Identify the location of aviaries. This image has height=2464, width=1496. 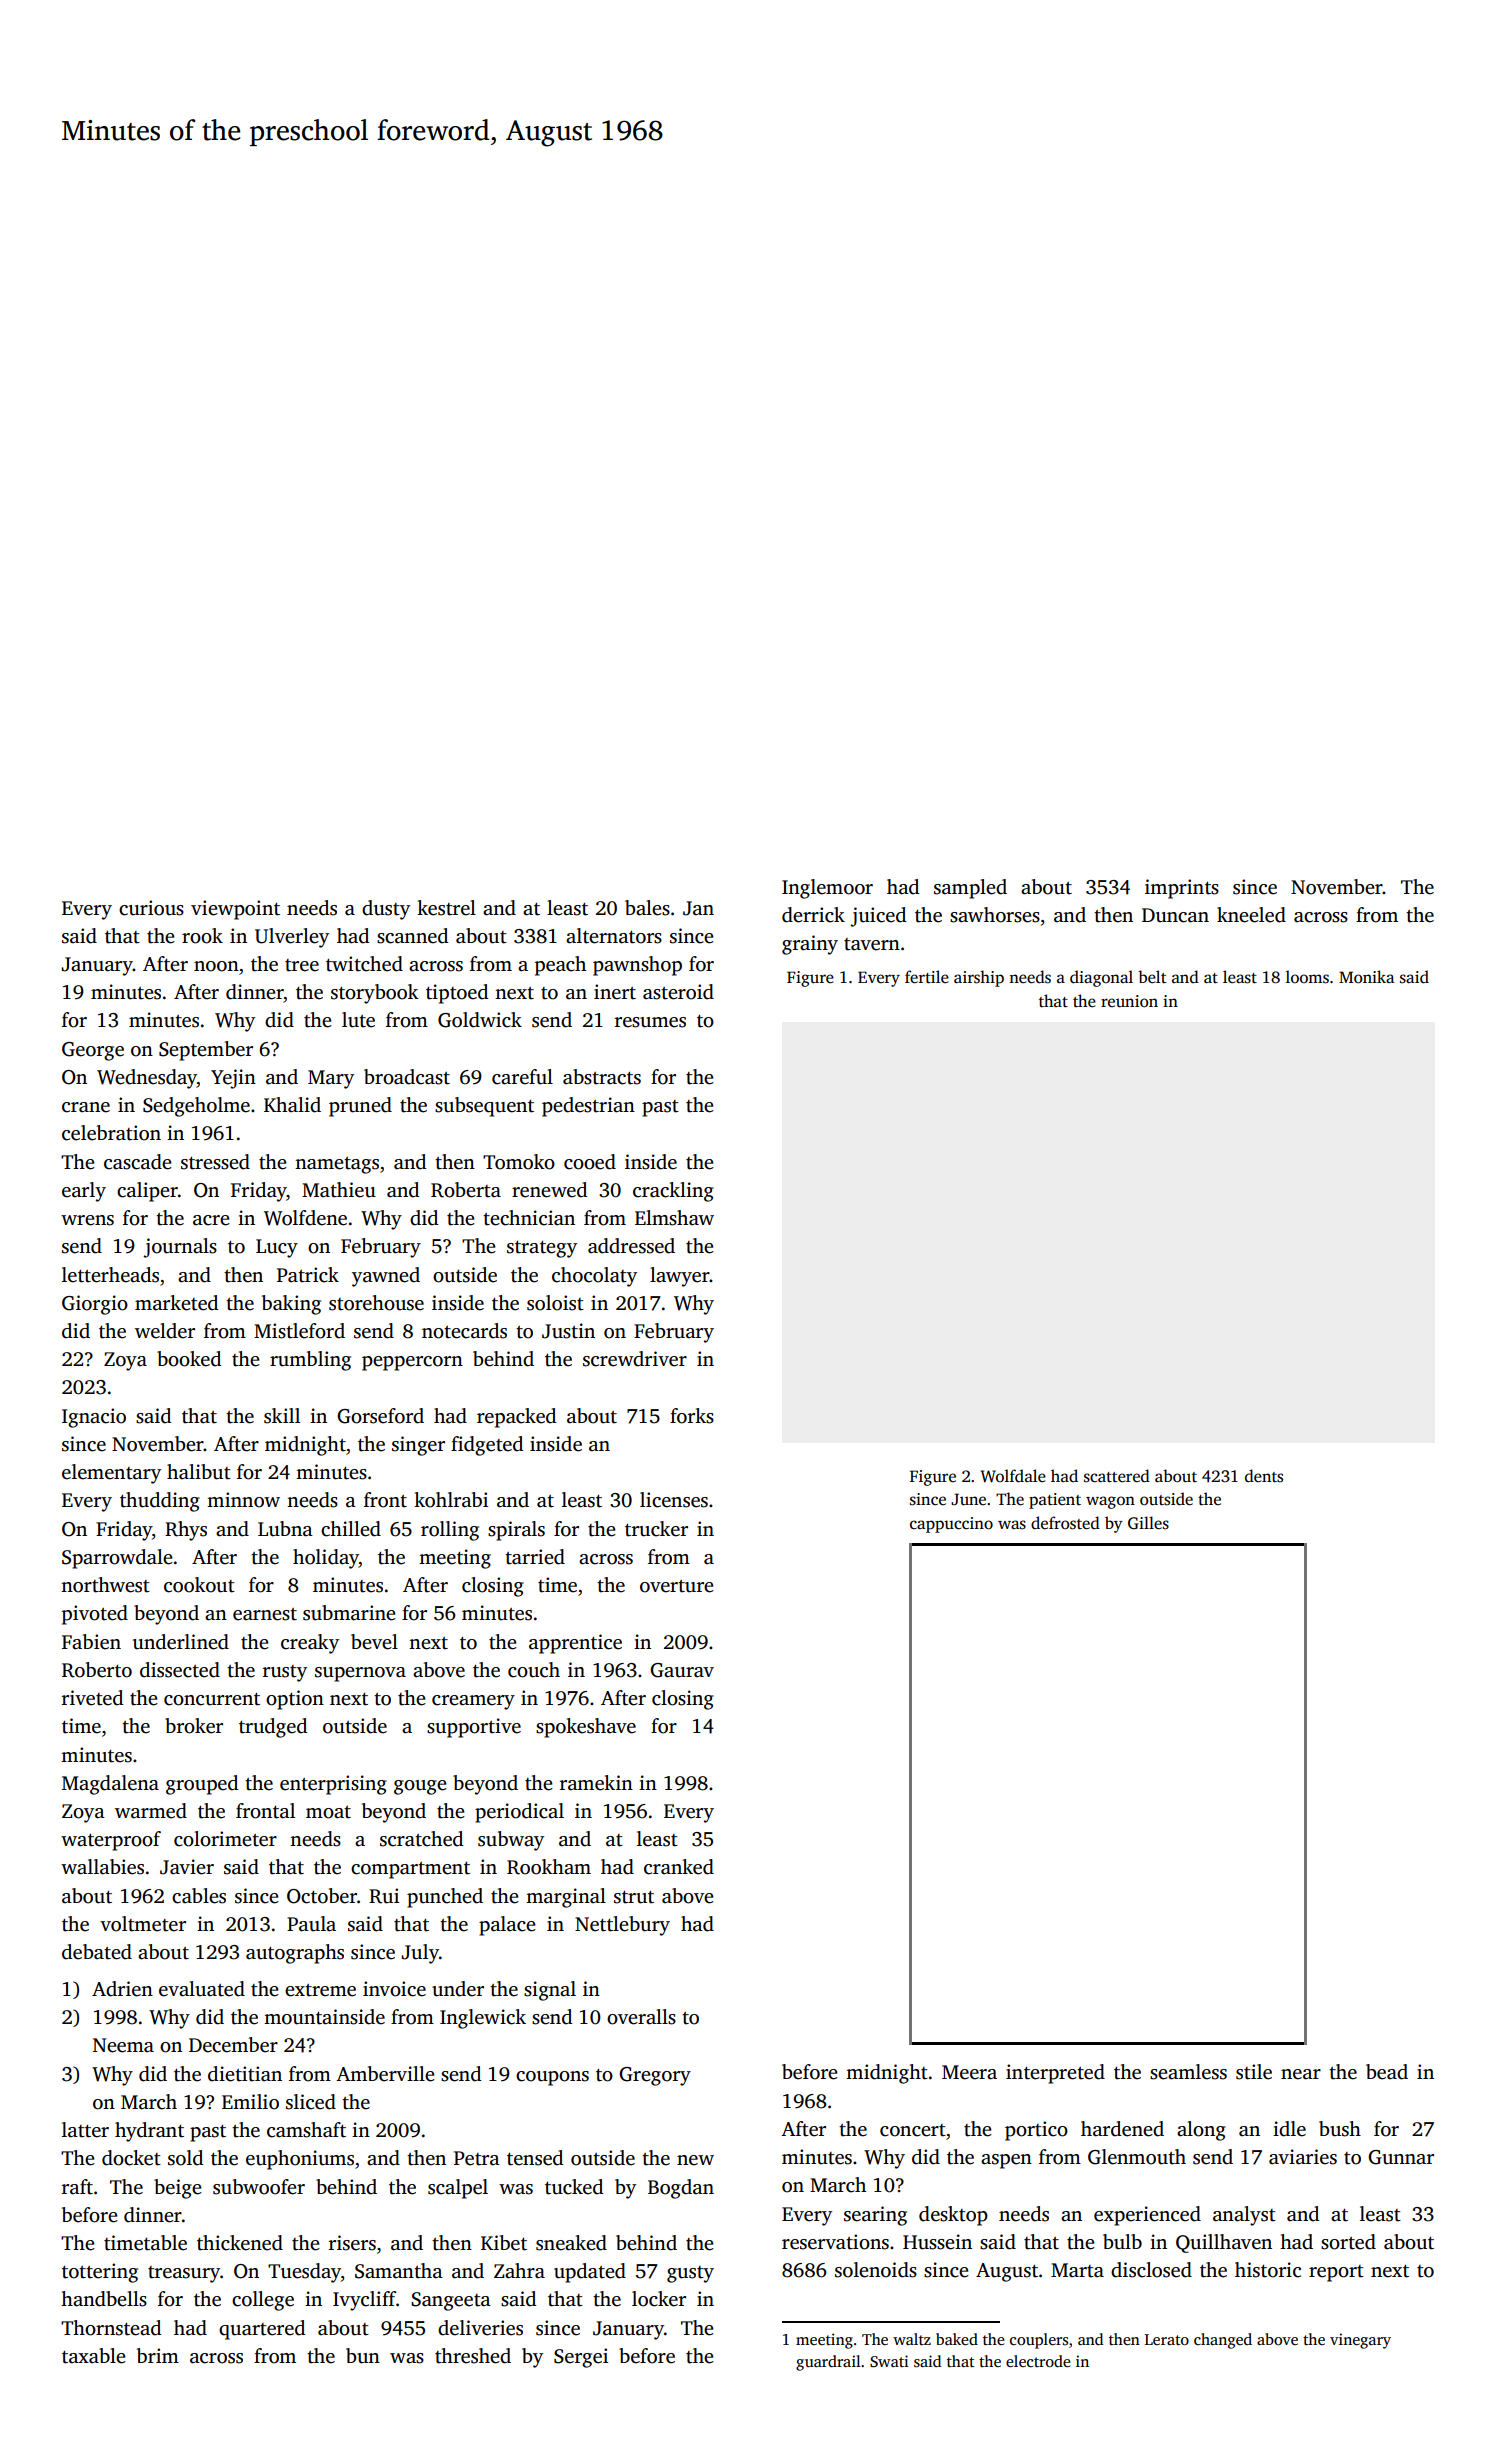
(1303, 2157).
